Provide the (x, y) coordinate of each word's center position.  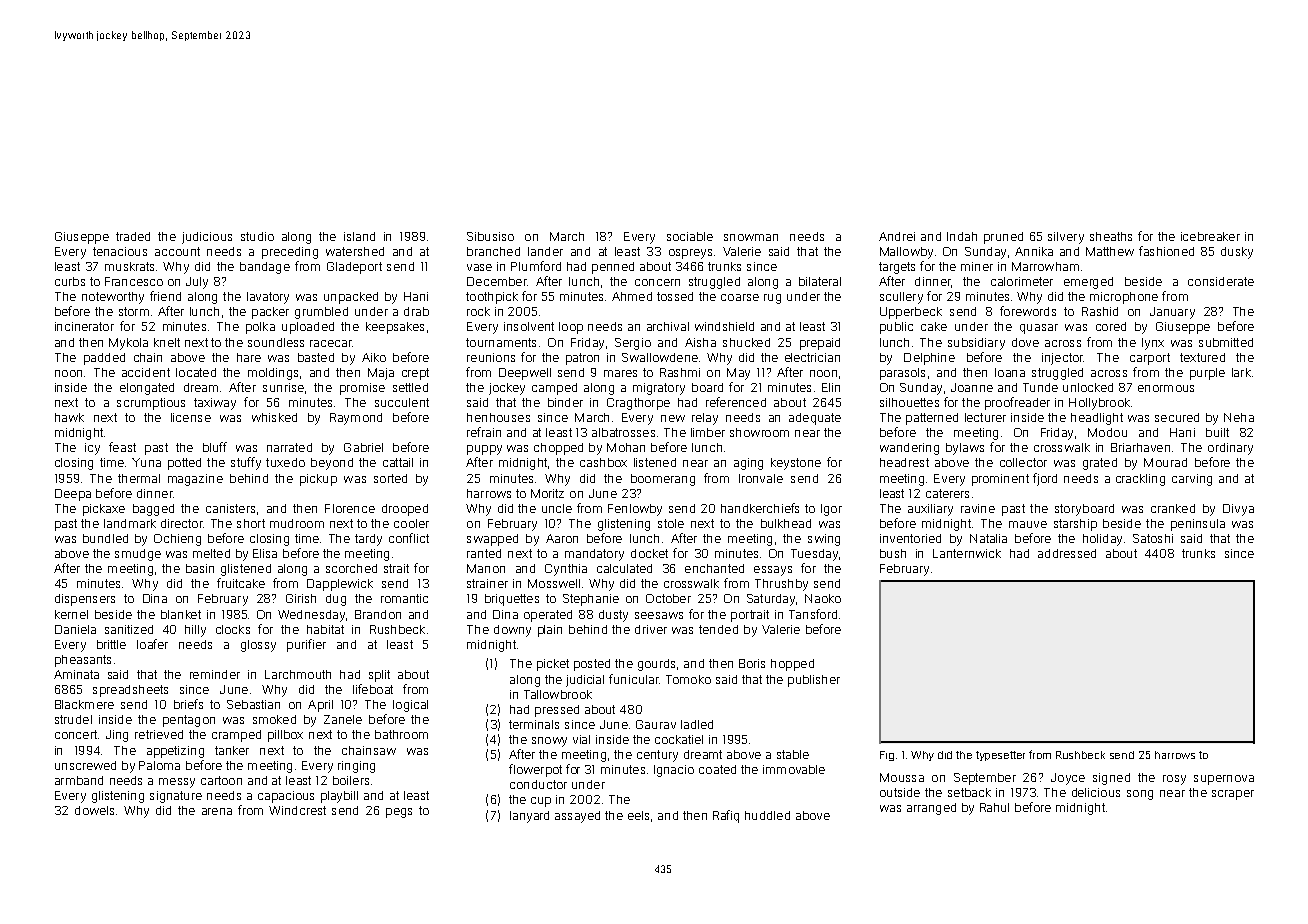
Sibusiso (490, 236)
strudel (73, 719)
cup (541, 802)
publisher (814, 681)
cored (1111, 326)
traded (133, 236)
